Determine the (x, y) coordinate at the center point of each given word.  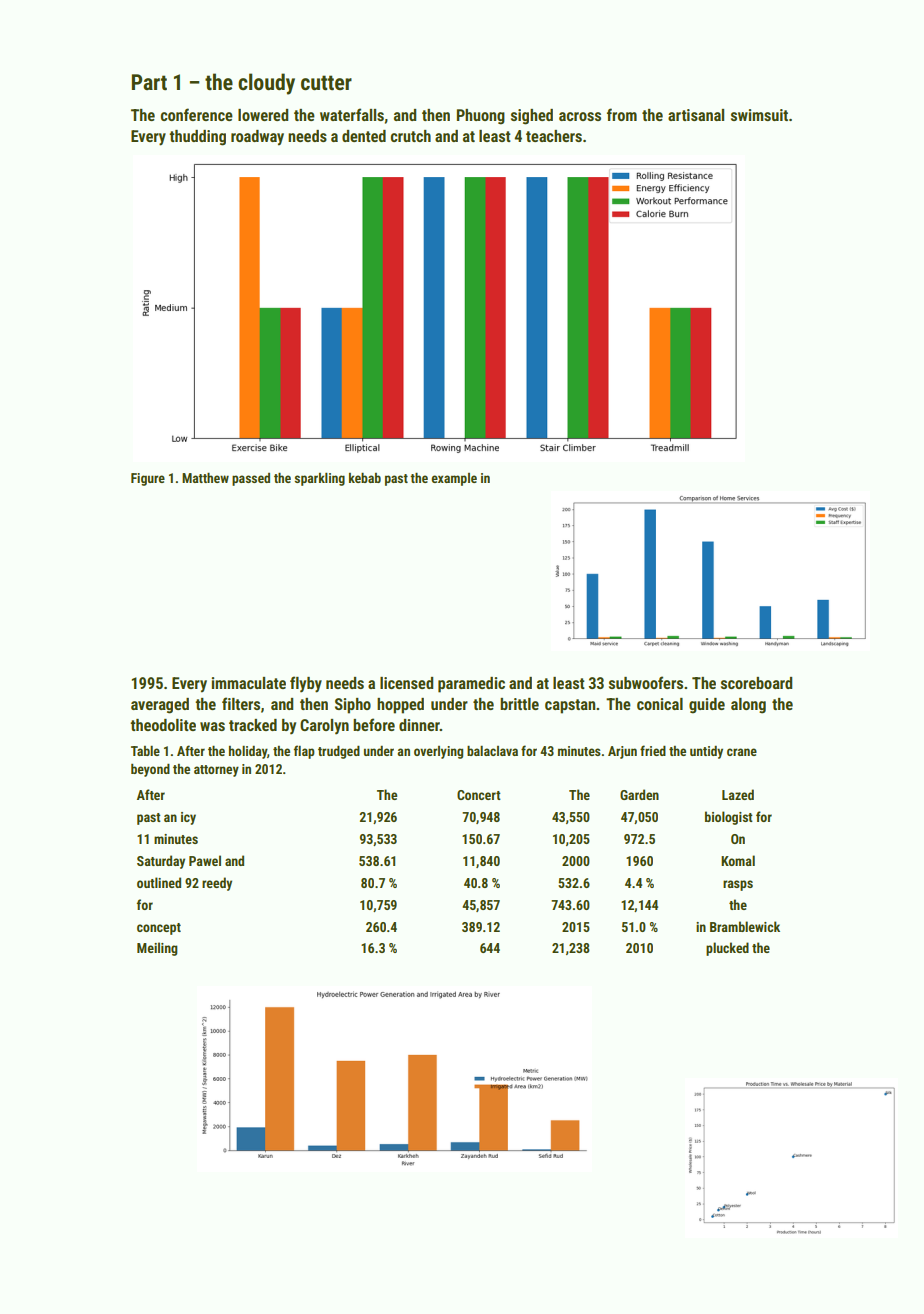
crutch (410, 136)
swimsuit (759, 115)
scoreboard (756, 683)
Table (145, 751)
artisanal (696, 115)
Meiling (157, 949)
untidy (706, 752)
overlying (438, 752)
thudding (197, 138)
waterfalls (352, 114)
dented (364, 136)
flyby (306, 684)
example (454, 479)
